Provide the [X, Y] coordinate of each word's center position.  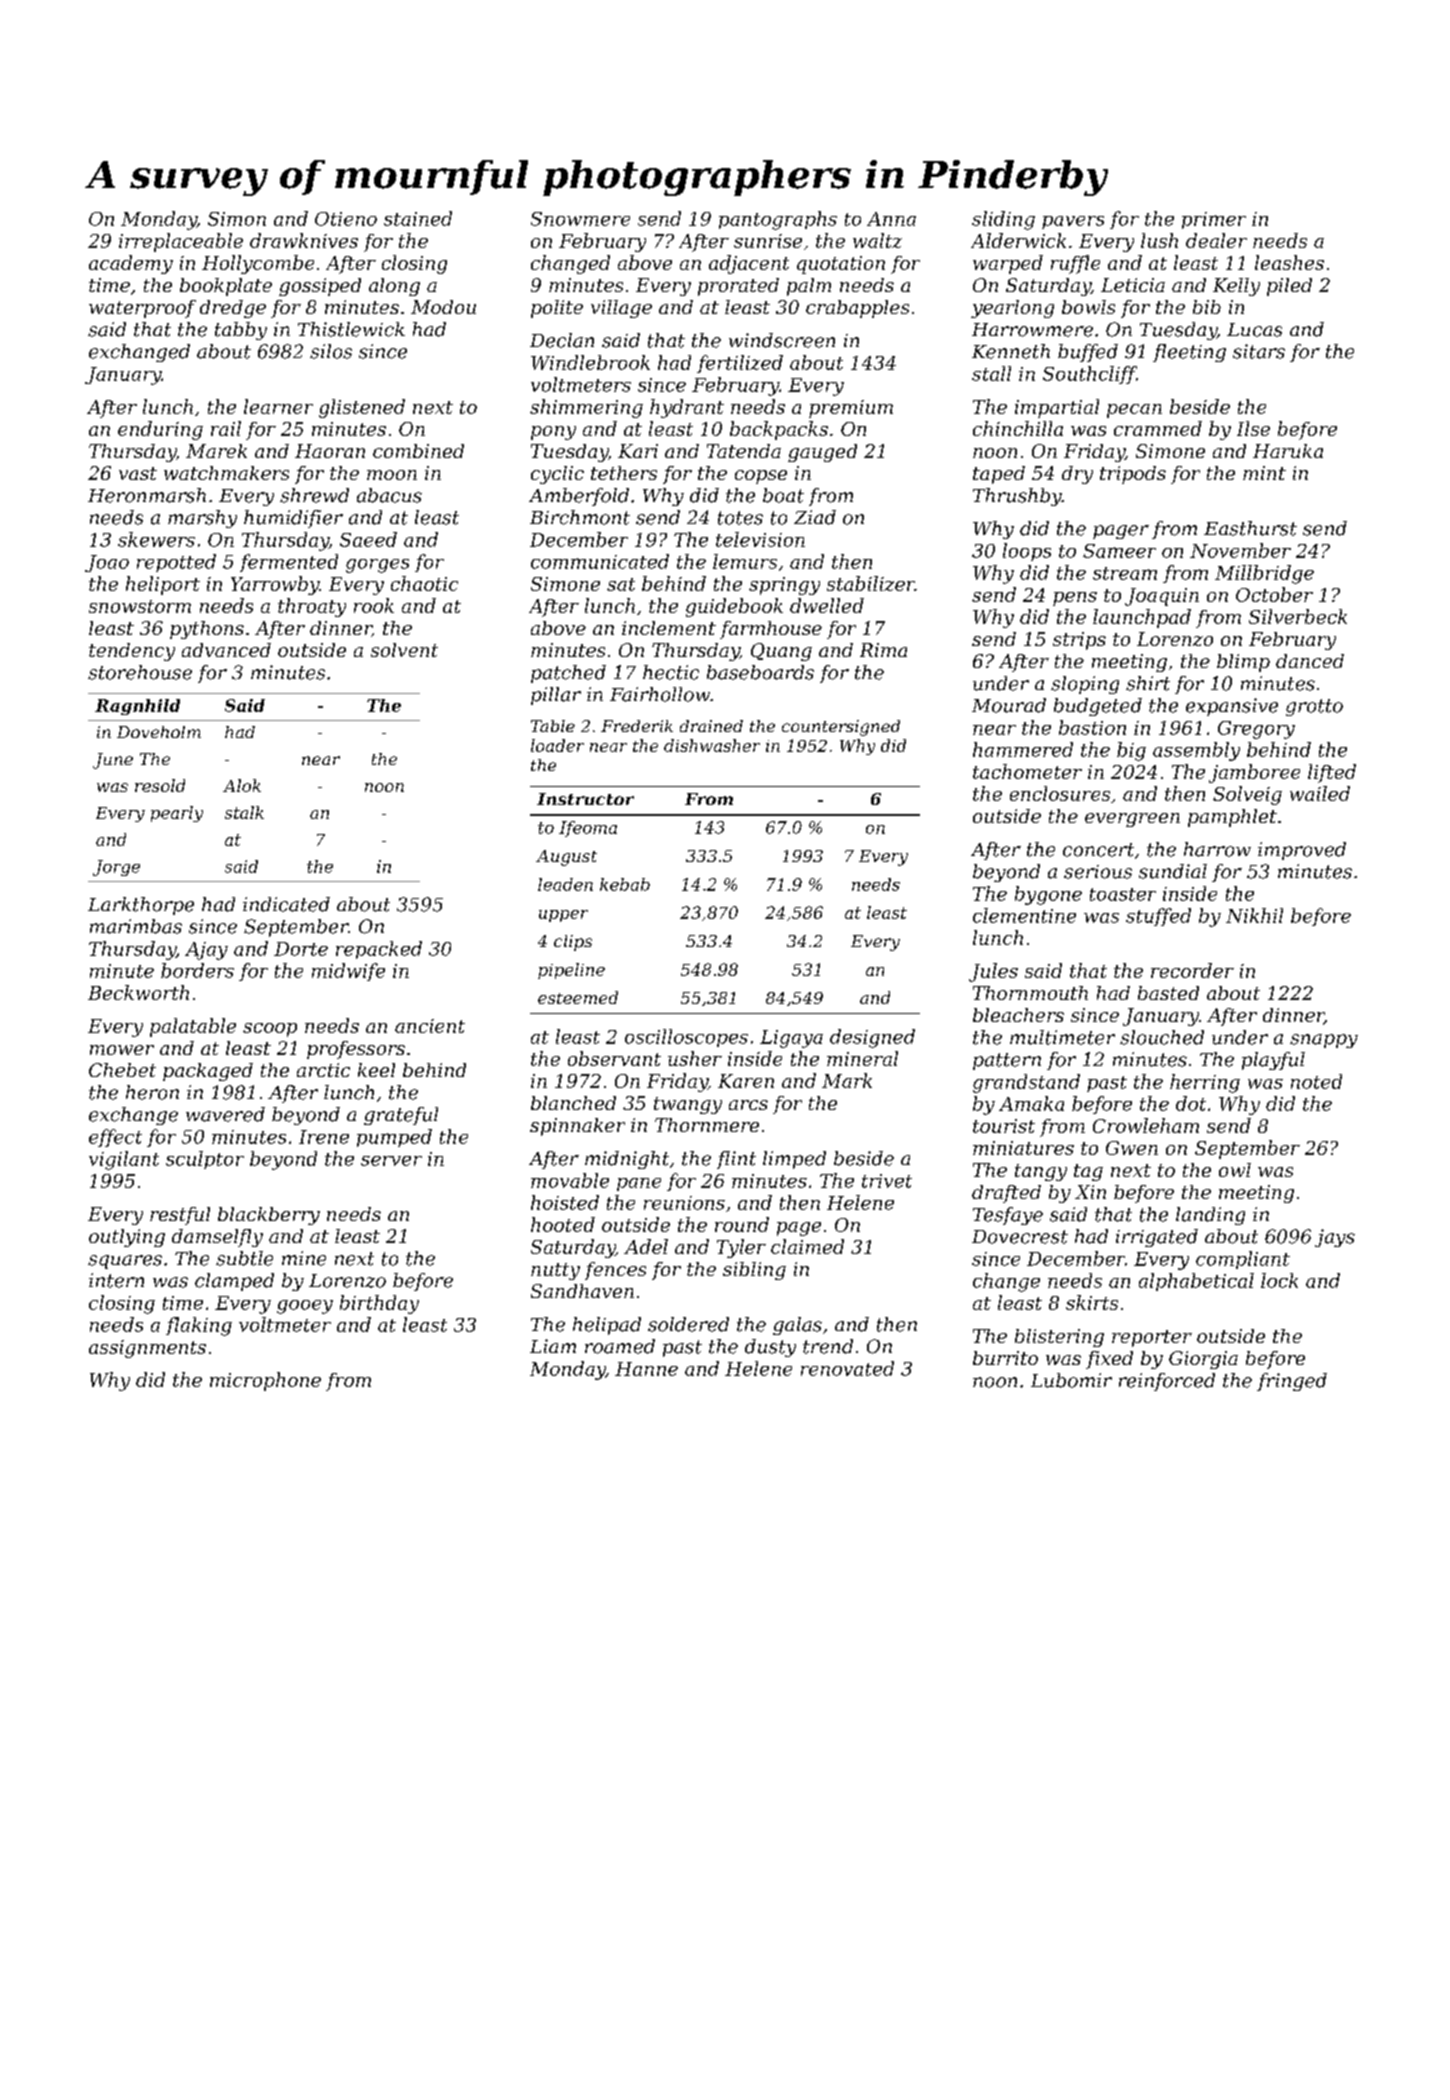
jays [1335, 1238]
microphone [265, 1381]
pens [1075, 599]
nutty [555, 1271]
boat [783, 495]
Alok [242, 785]
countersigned [841, 728]
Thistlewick [351, 329]
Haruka [1288, 451]
